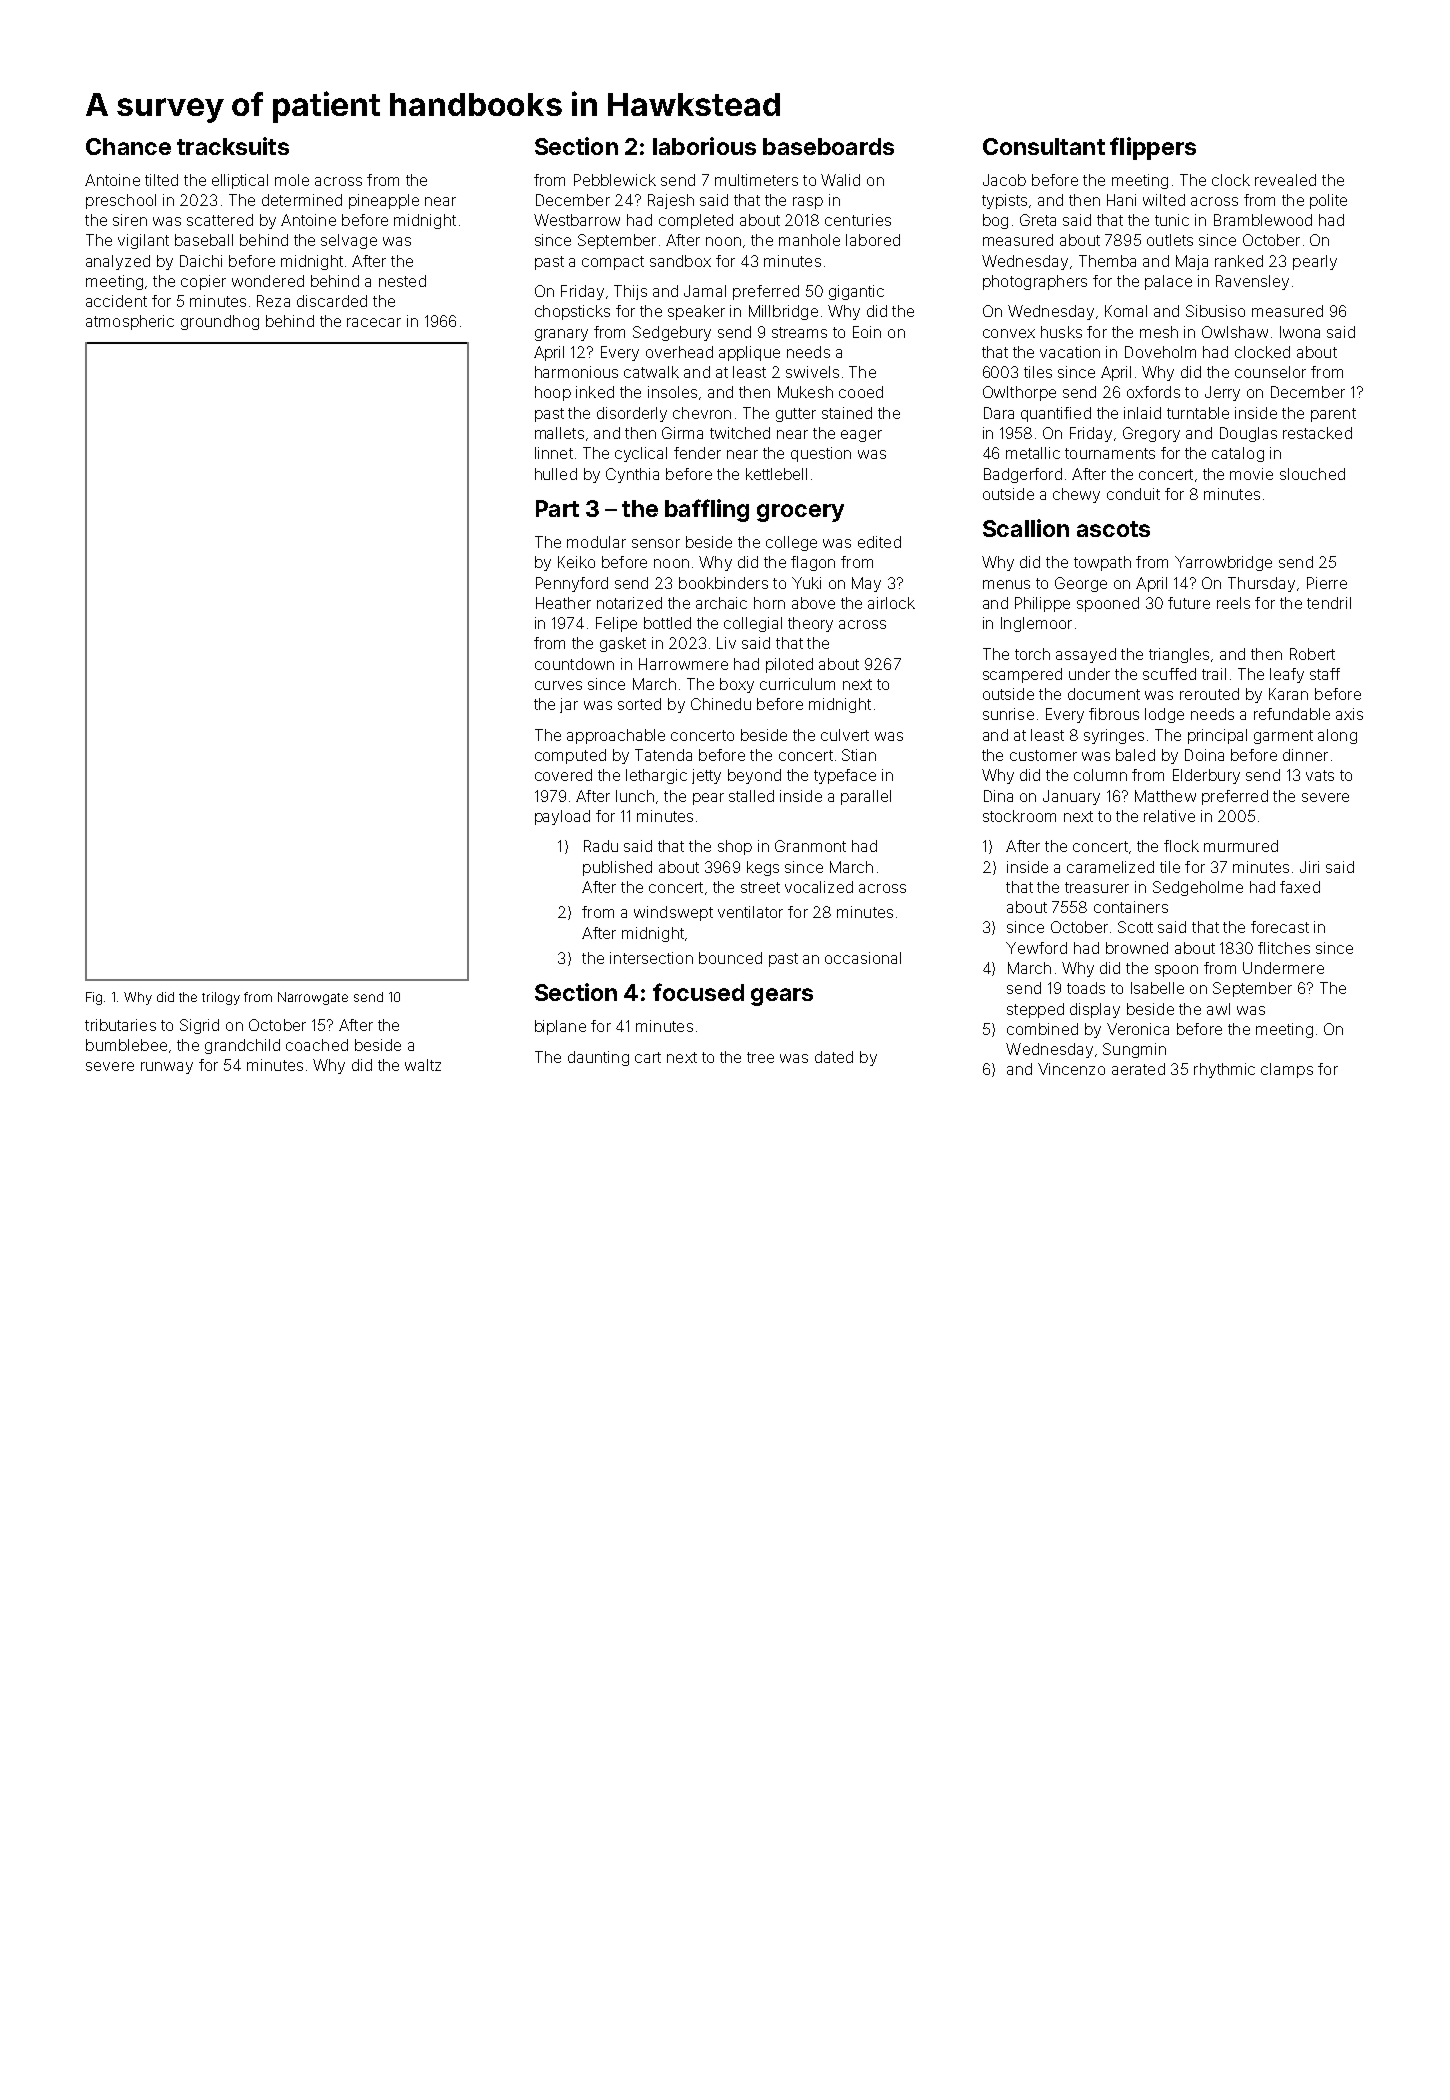 The image size is (1450, 2100). Describe the element at coordinates (554, 453) in the screenshot. I see `linnet` at that location.
